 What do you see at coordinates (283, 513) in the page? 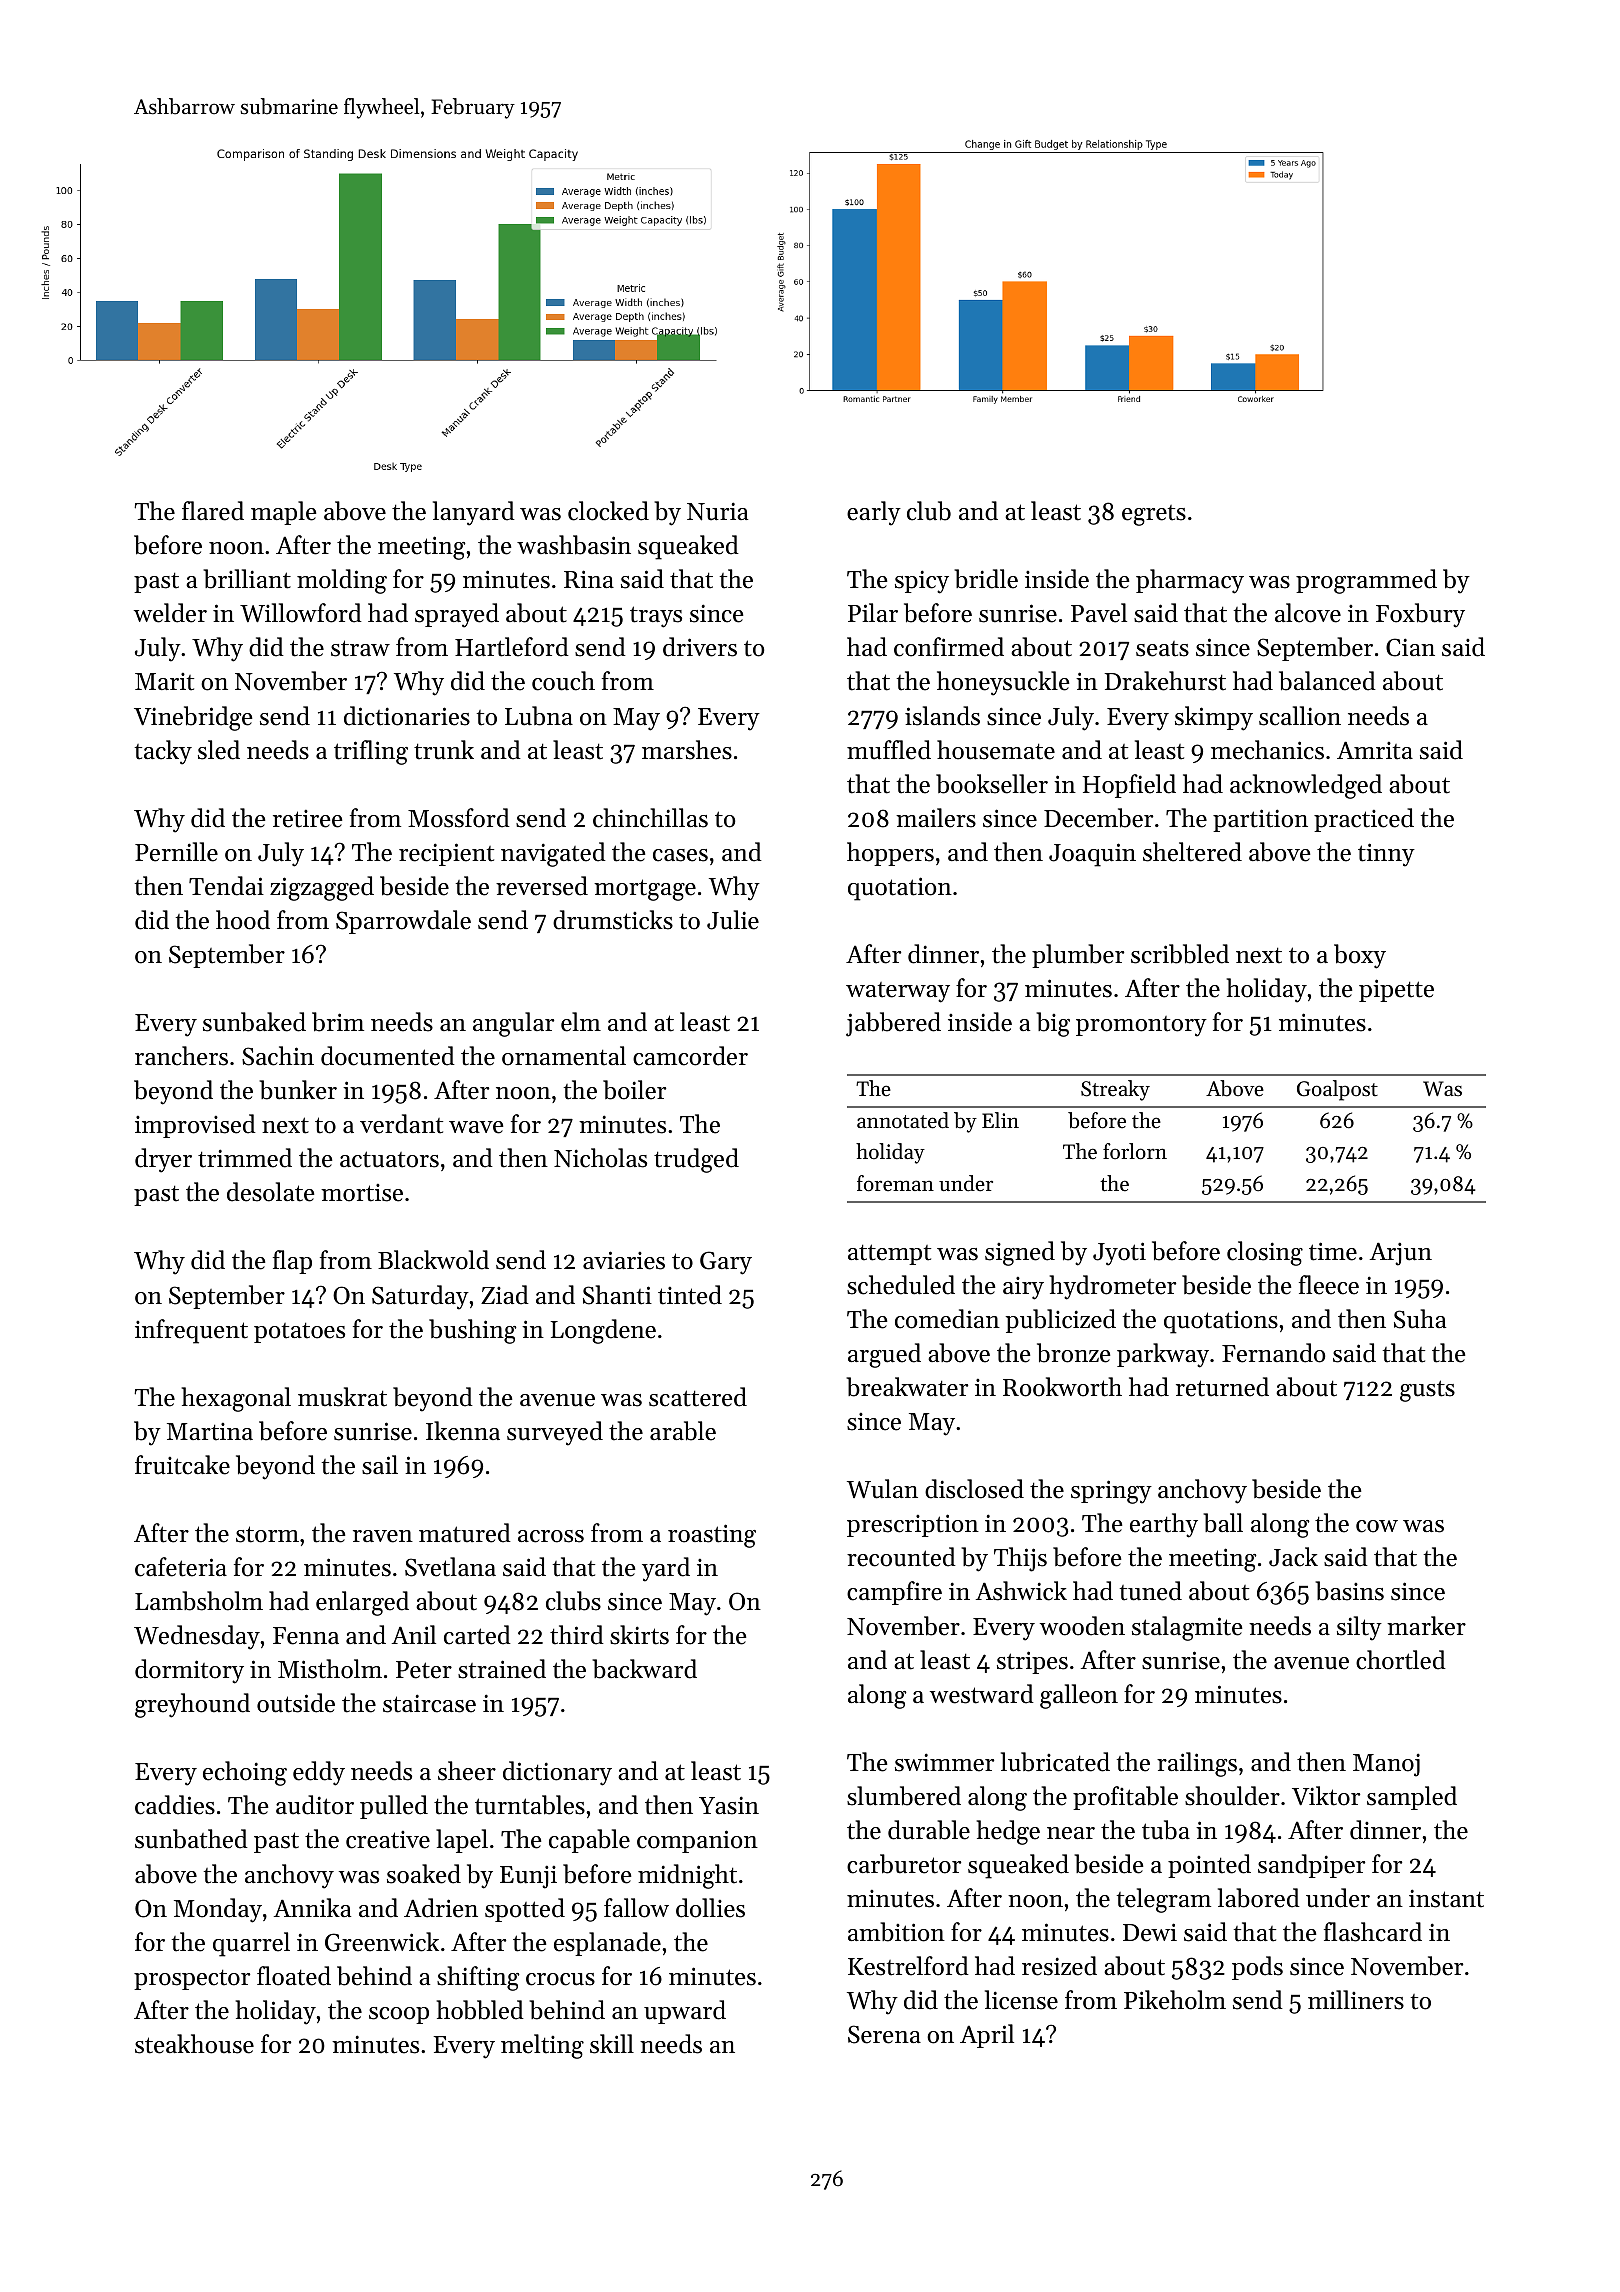
I see `maple` at bounding box center [283, 513].
